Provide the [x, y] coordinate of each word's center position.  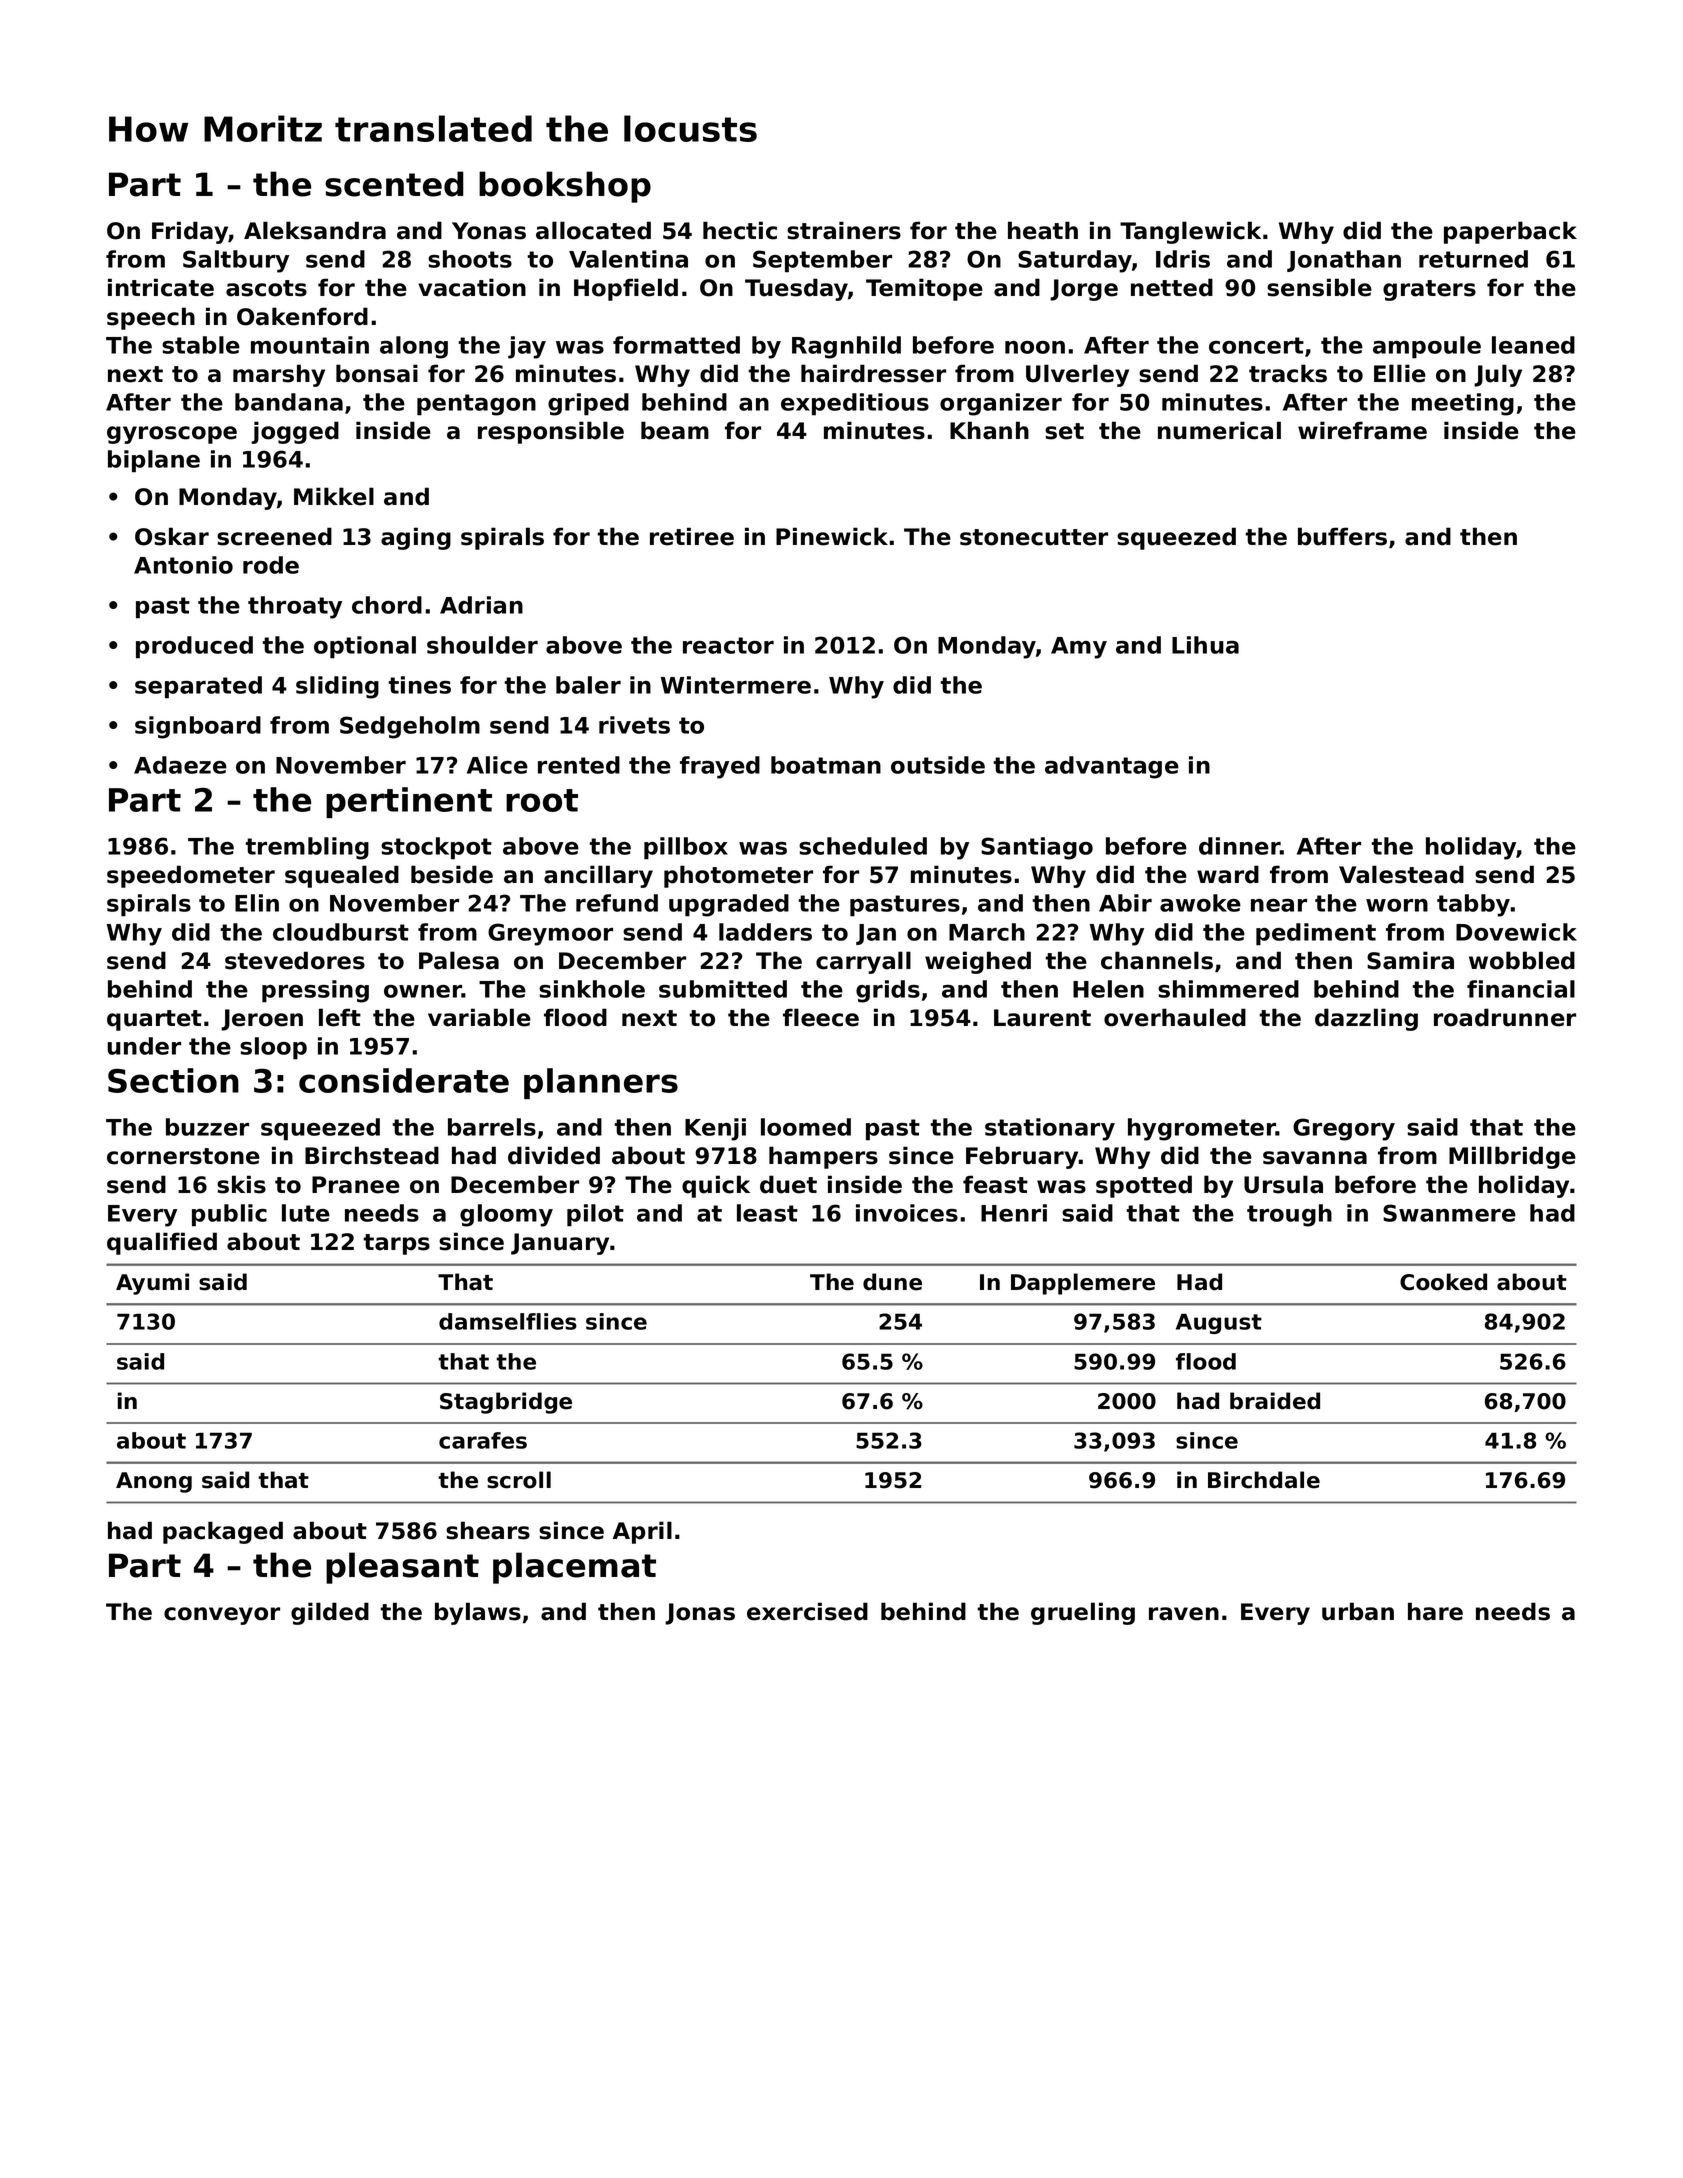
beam [675, 430]
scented [394, 184]
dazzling [1366, 1019]
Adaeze [180, 765]
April [642, 1532]
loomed [806, 1127]
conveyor [222, 1616]
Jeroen [262, 1020]
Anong [154, 1482]
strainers [844, 230]
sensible [1319, 287]
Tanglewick [1190, 232]
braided [1275, 1401]
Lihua [1205, 645]
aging [416, 538]
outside [938, 765]
